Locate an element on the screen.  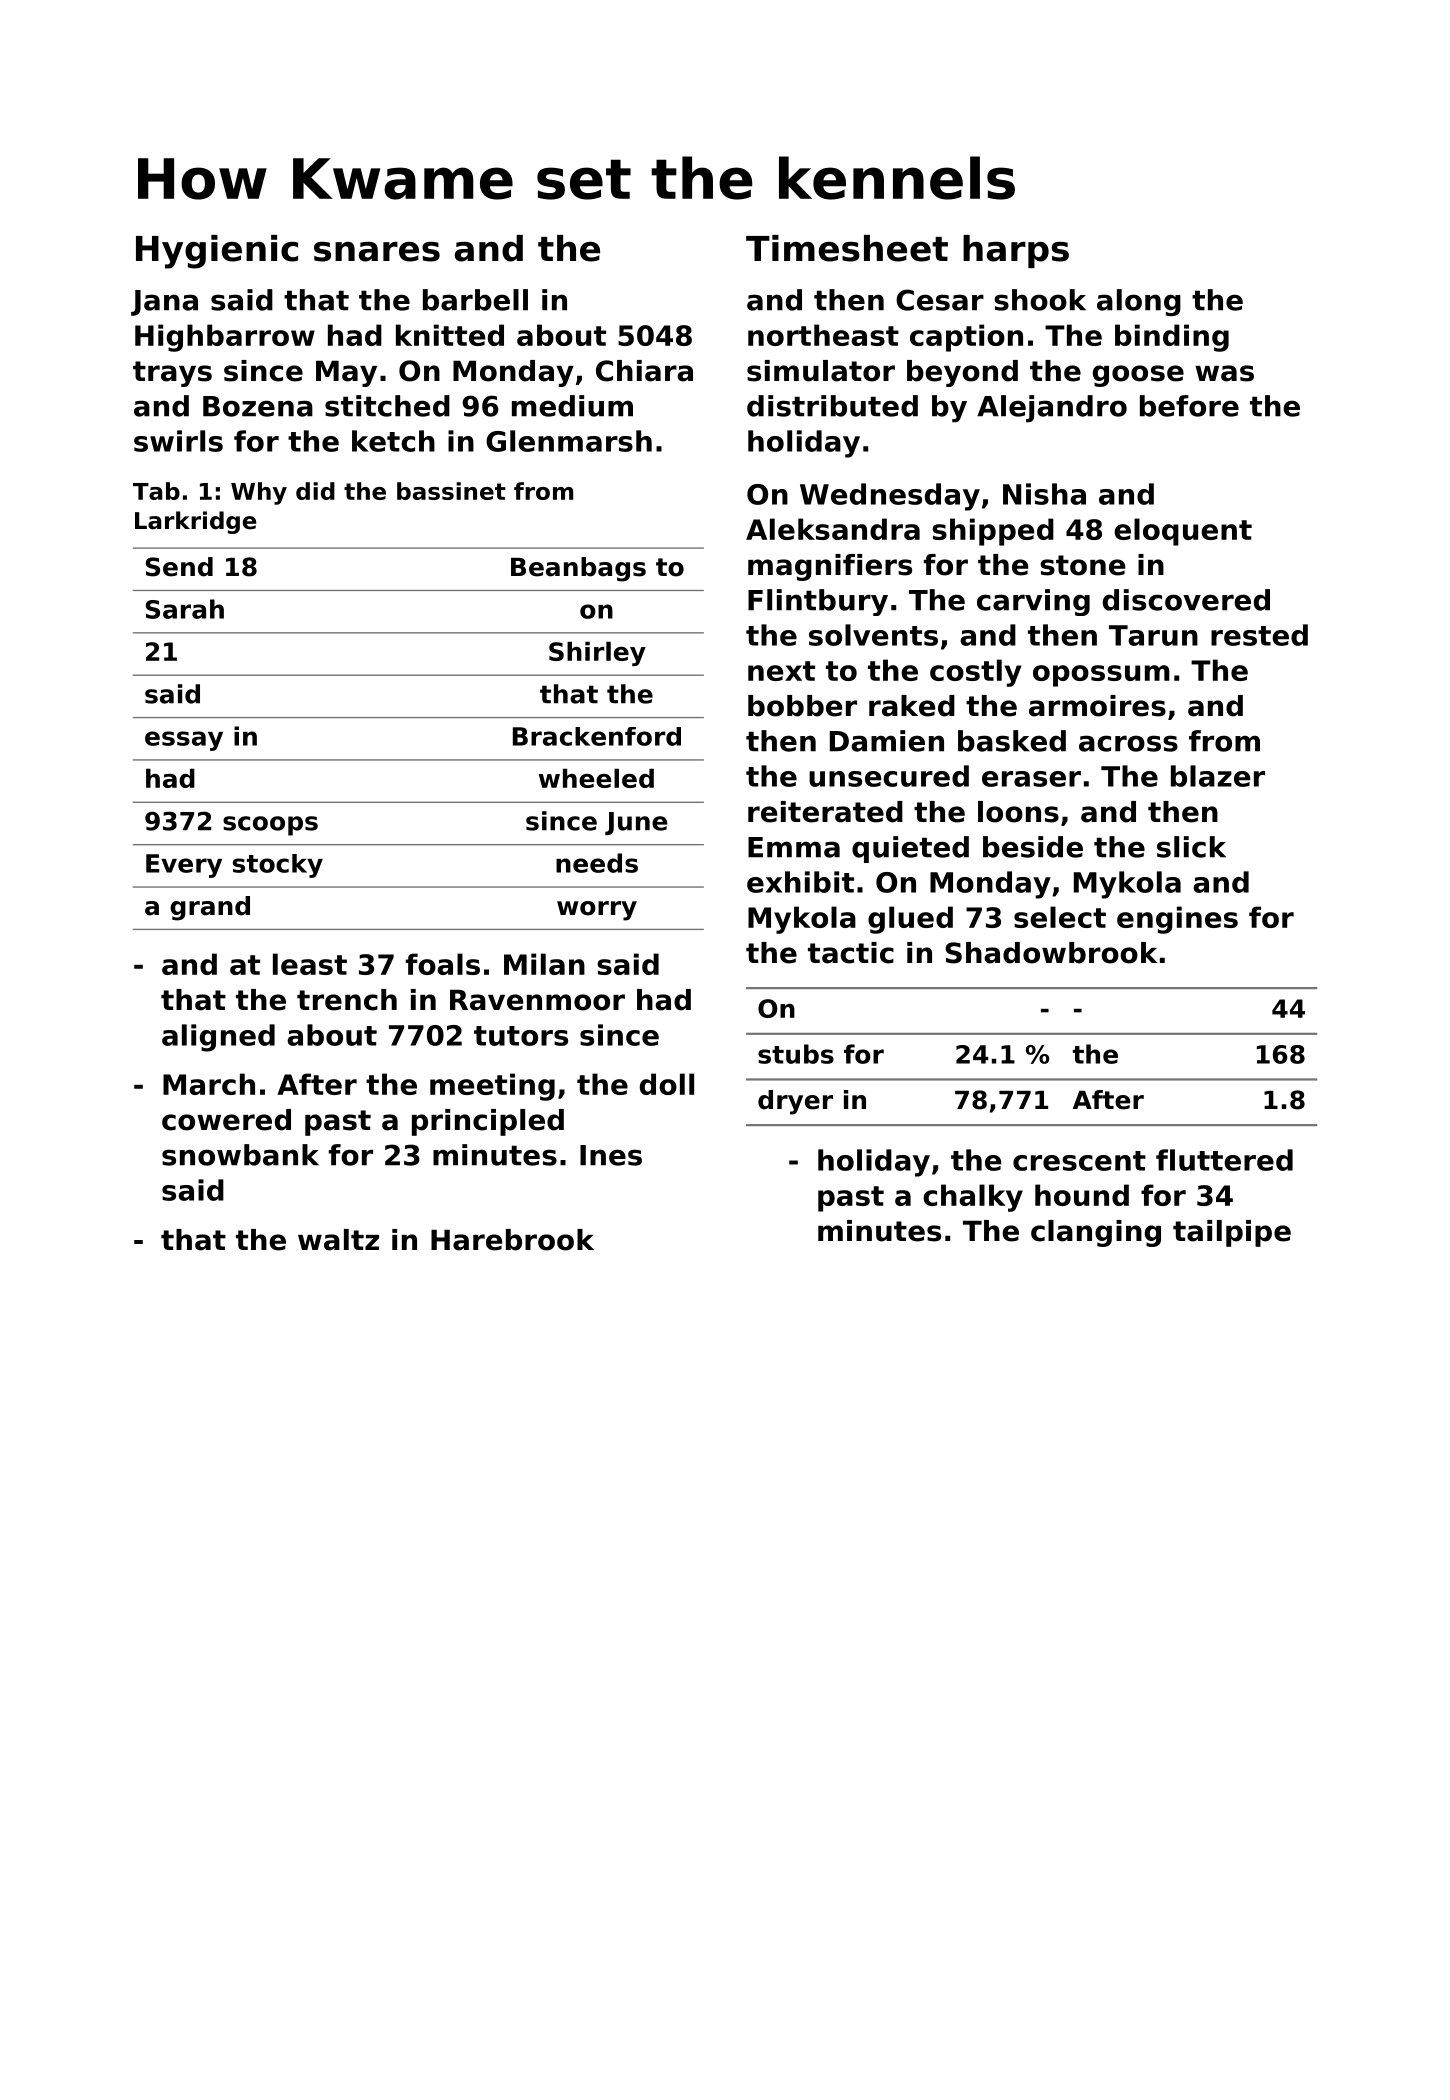
stubs is located at coordinates (796, 1054).
